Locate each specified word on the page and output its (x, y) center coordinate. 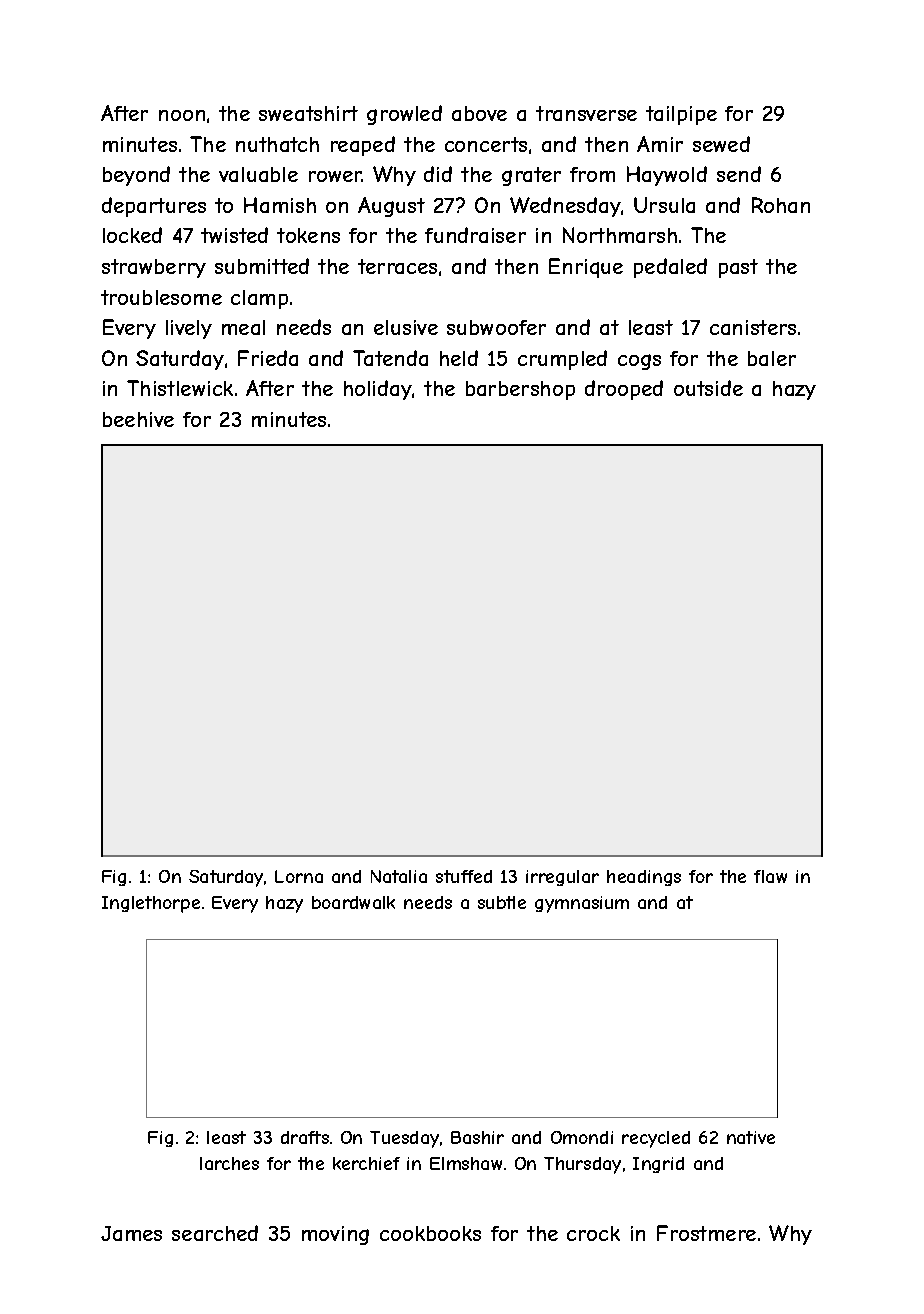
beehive (138, 419)
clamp (259, 299)
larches (229, 1163)
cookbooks (430, 1233)
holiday (378, 390)
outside (708, 388)
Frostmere (706, 1233)
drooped (624, 390)
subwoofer (496, 327)
